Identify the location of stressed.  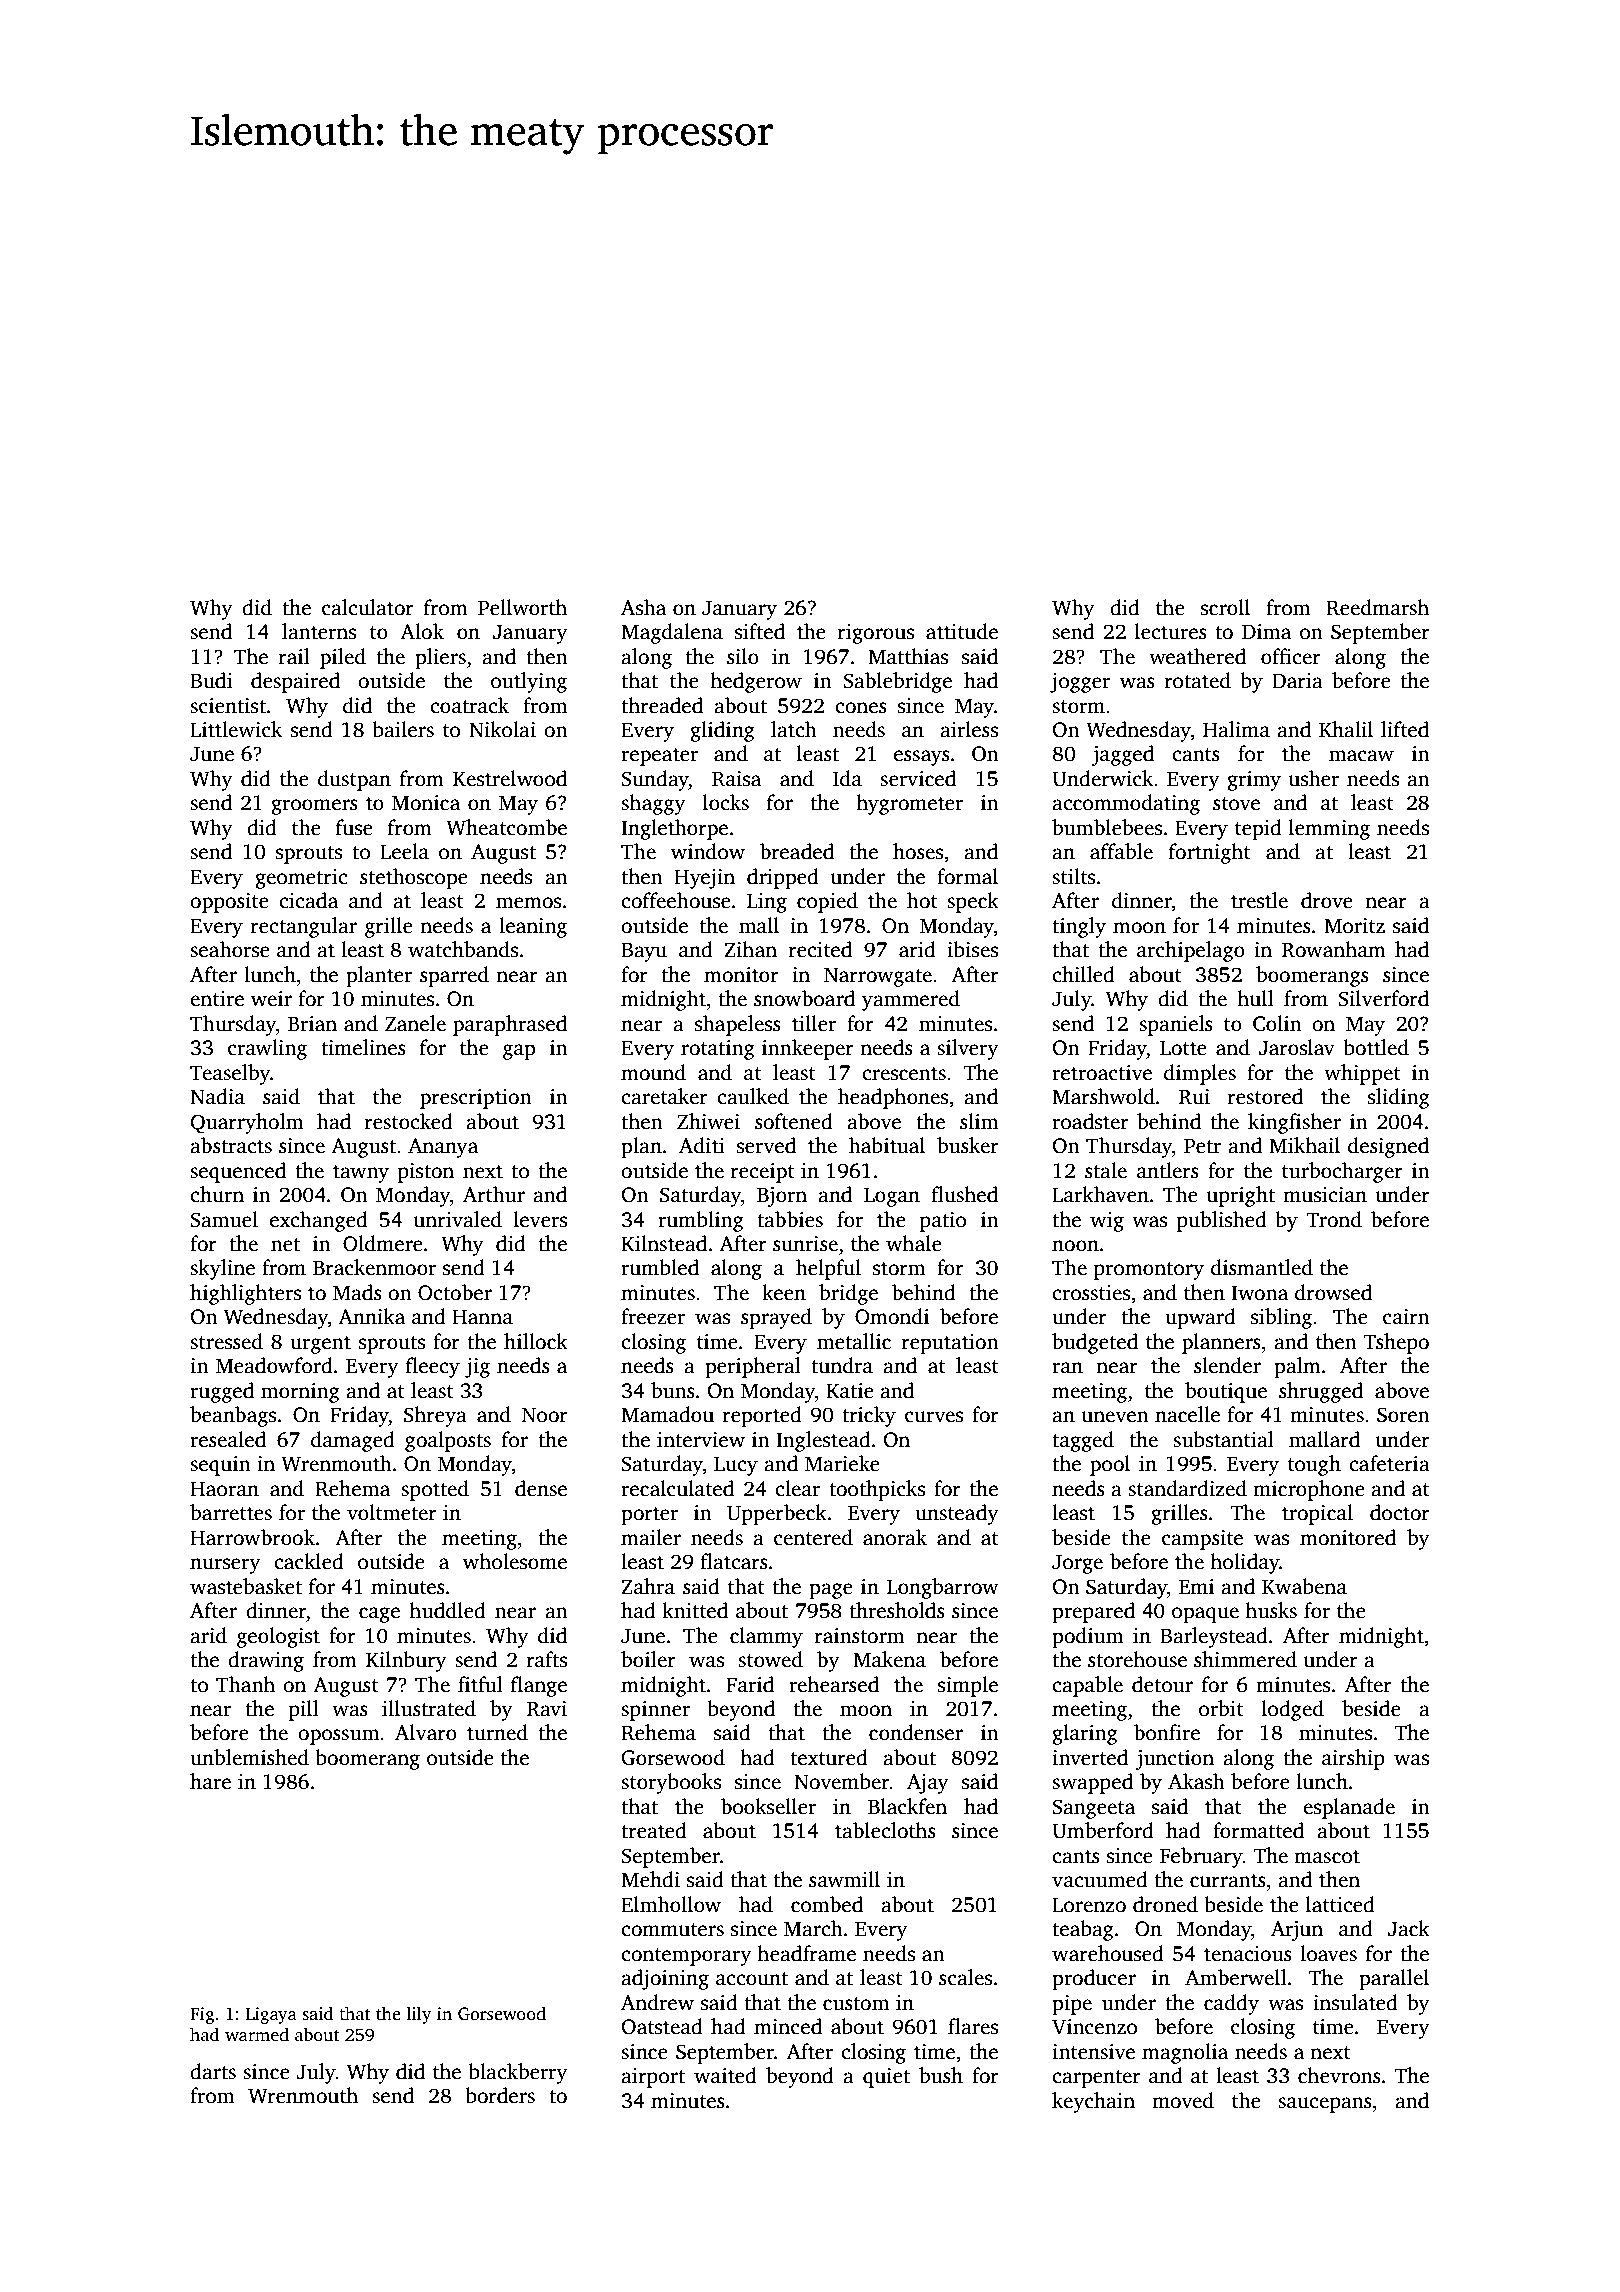
(226, 1341).
